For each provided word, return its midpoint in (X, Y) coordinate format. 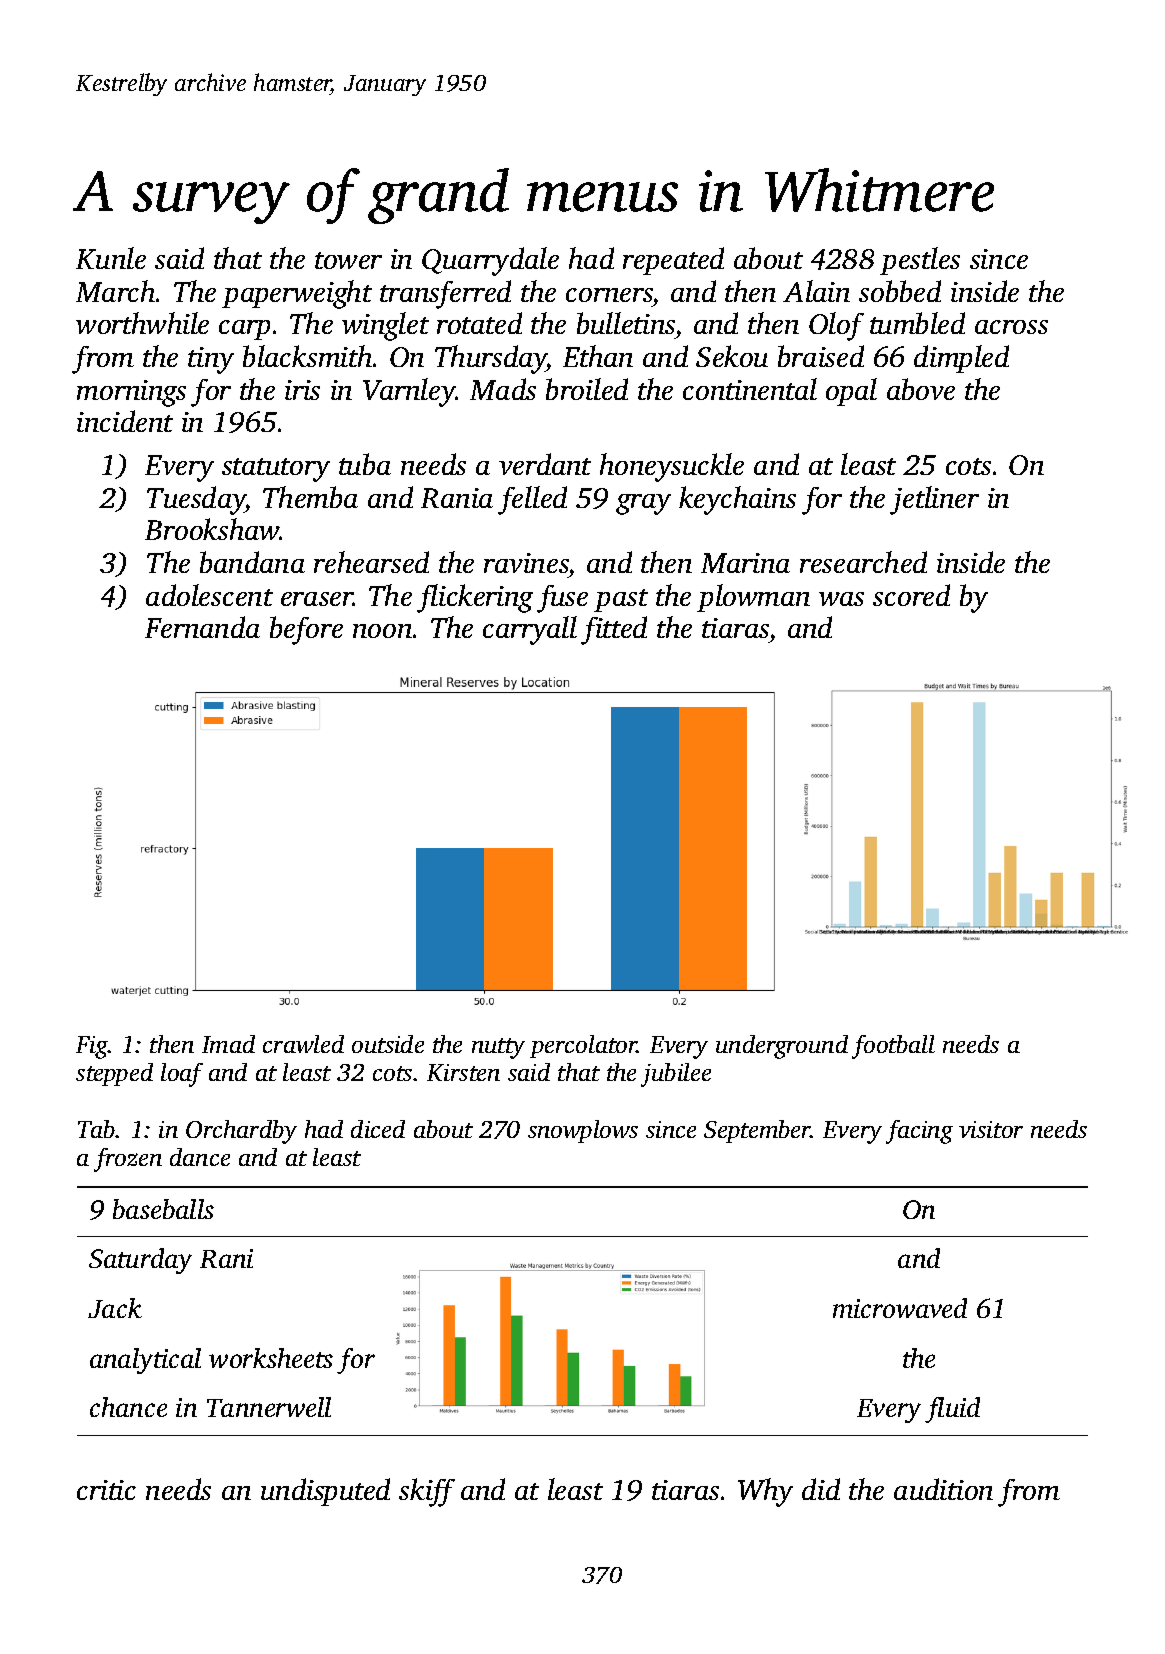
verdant (545, 464)
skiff (427, 1492)
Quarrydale (490, 261)
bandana (252, 562)
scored (911, 595)
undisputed (325, 1492)
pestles (920, 261)
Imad (228, 1044)
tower (348, 260)
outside (388, 1044)
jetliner (934, 500)
